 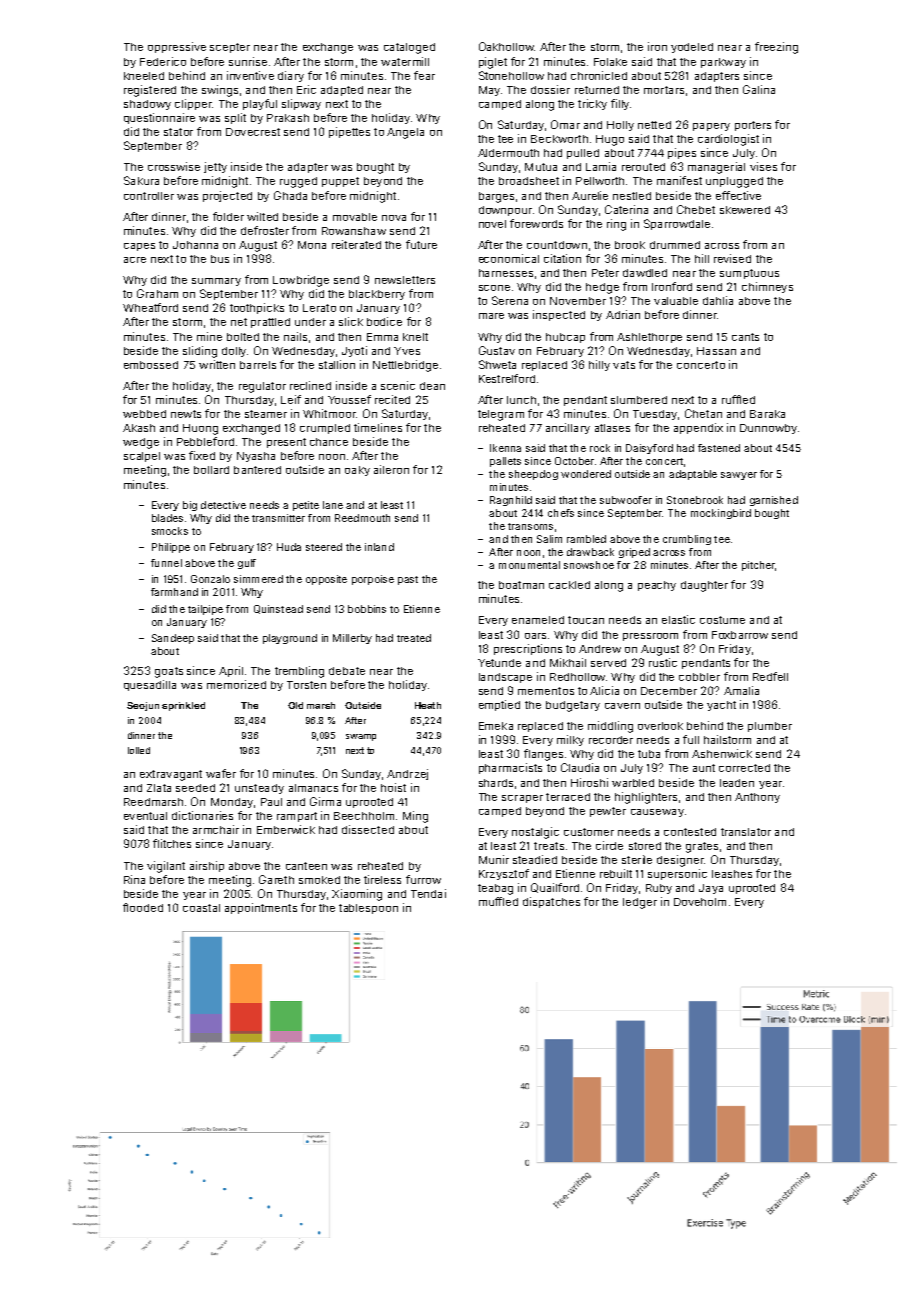 I want to click on webbed, so click(x=144, y=414).
